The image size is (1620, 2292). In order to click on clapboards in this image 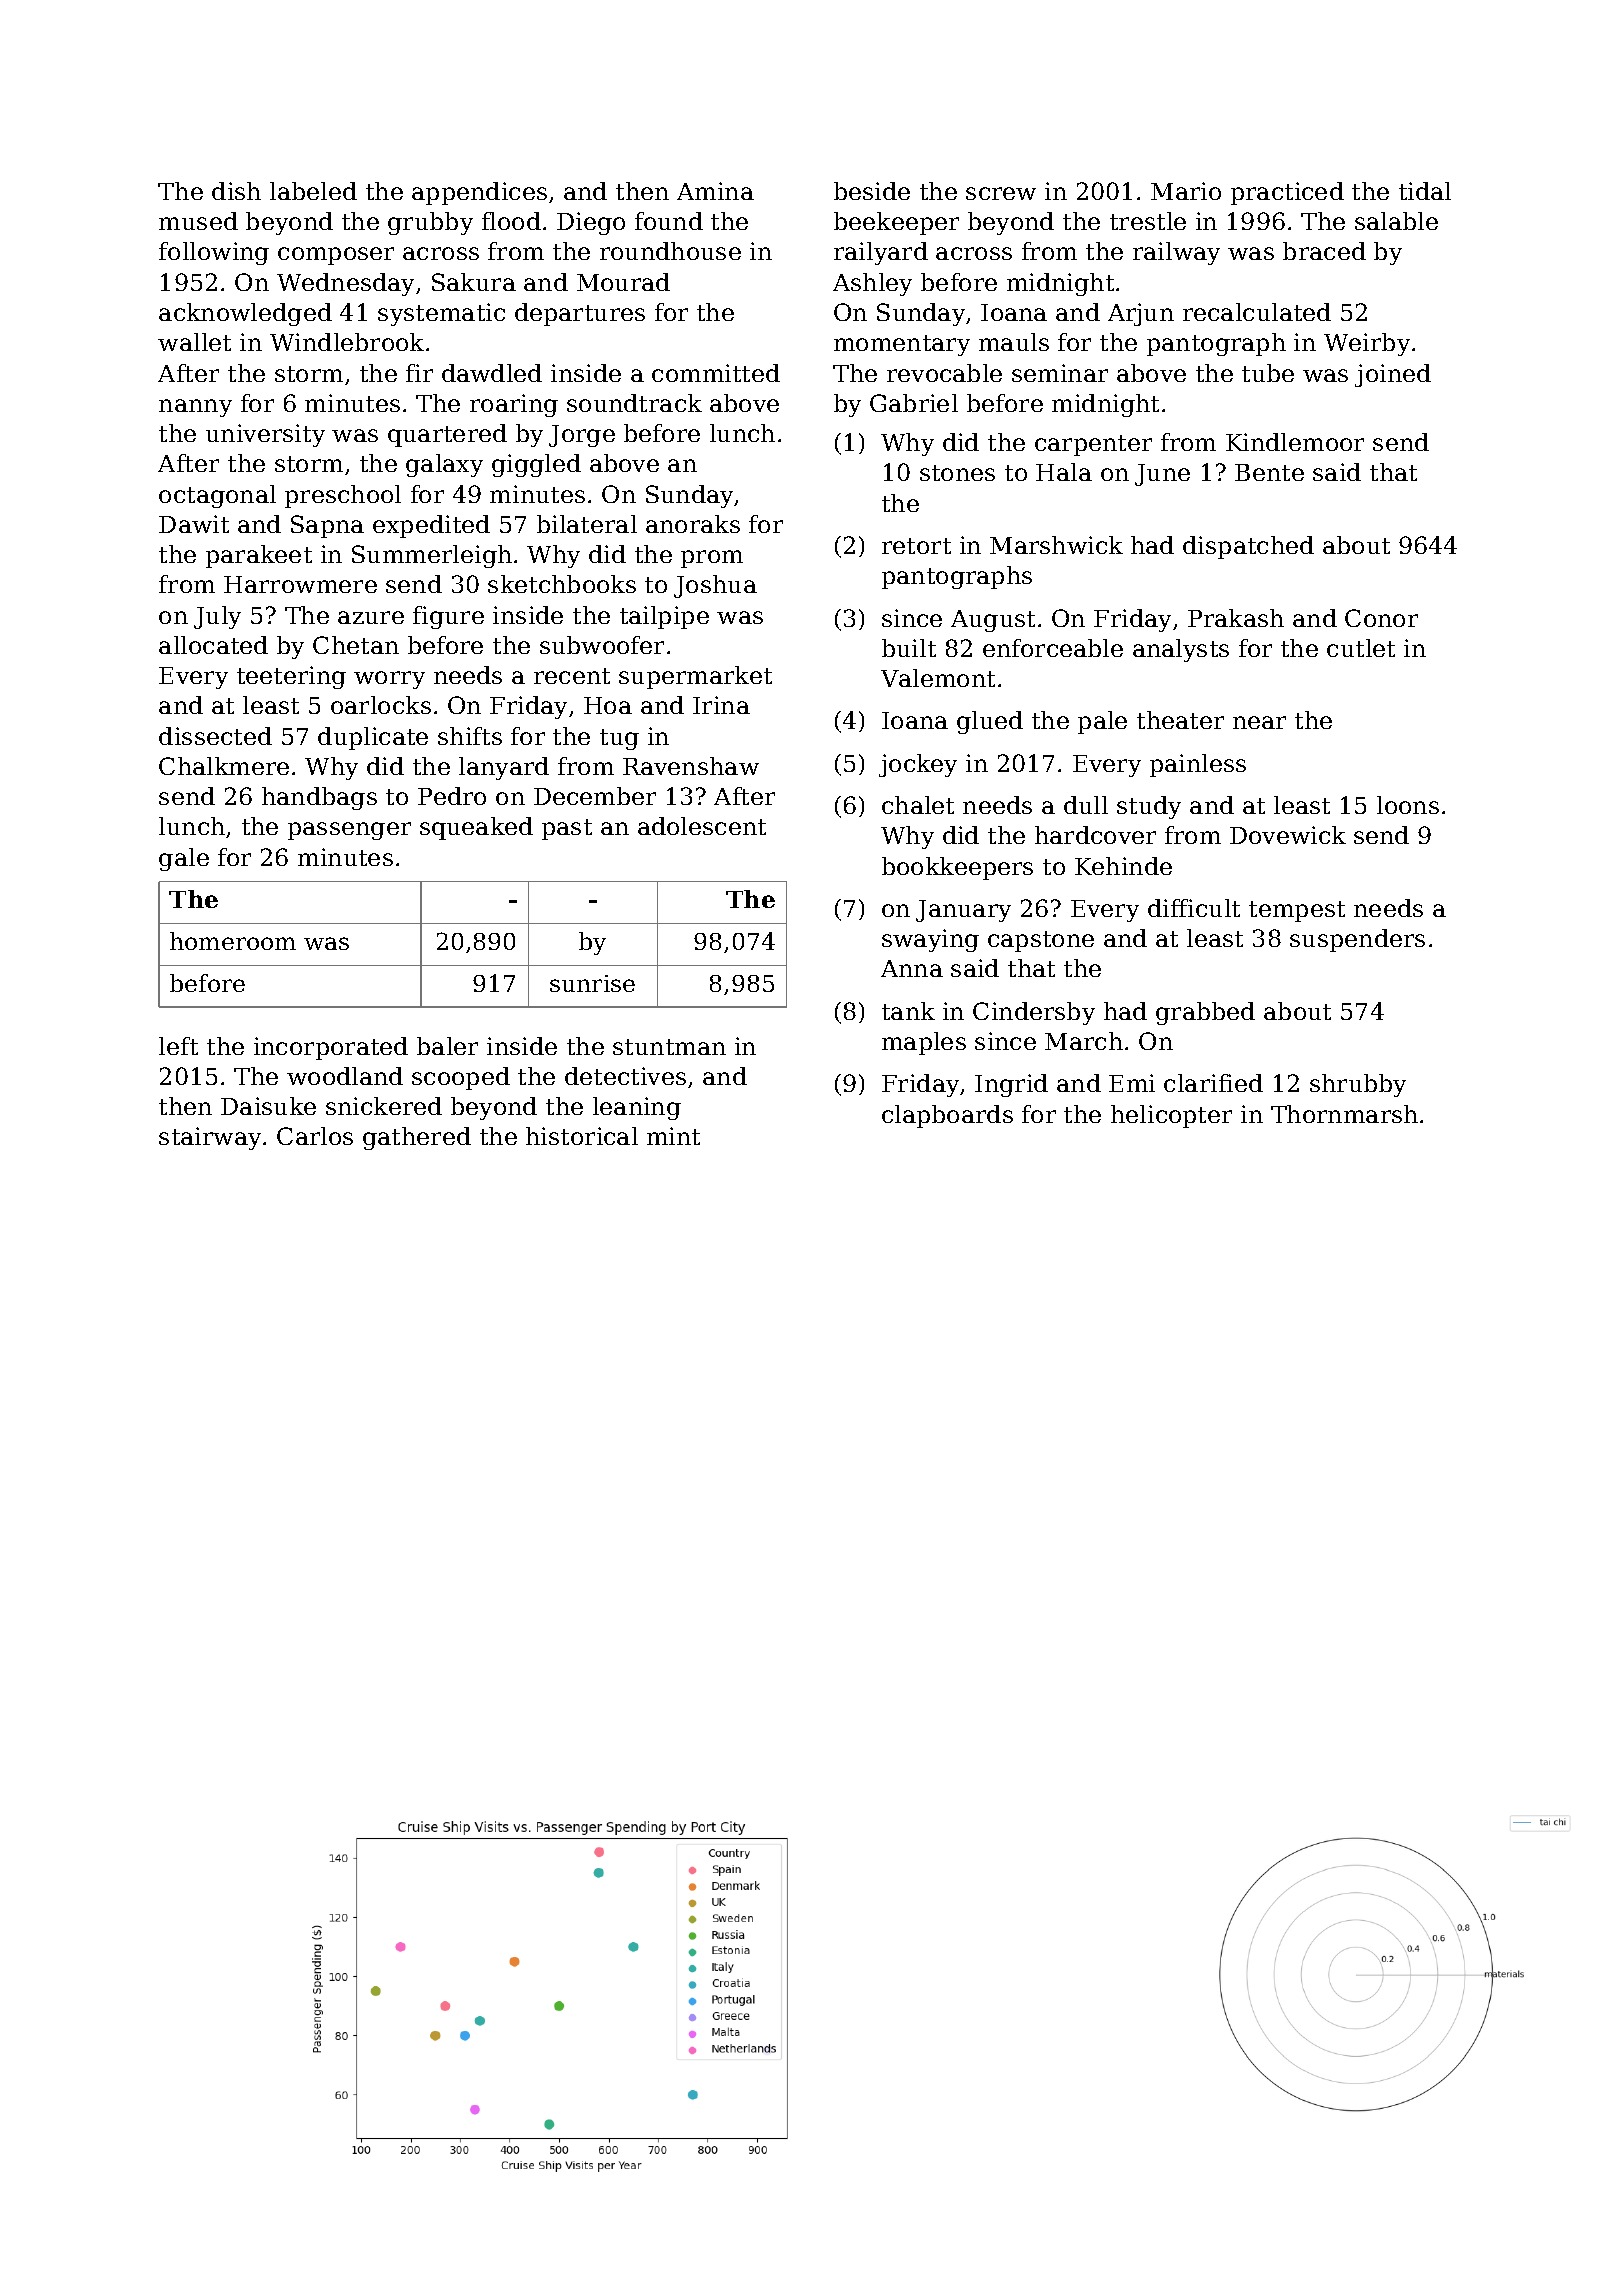, I will do `click(947, 1116)`.
